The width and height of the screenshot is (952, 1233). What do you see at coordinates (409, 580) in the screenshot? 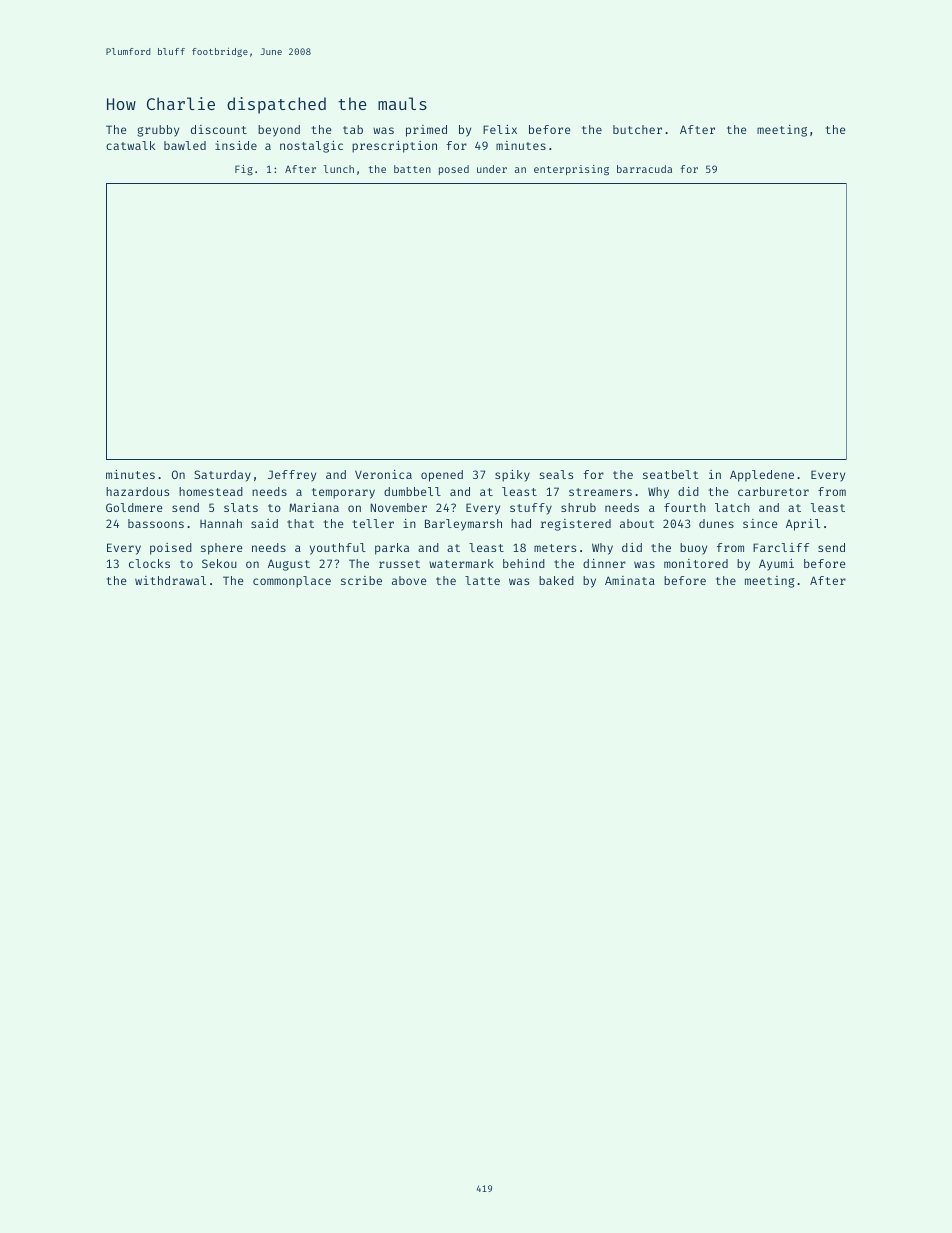
I see `above` at bounding box center [409, 580].
